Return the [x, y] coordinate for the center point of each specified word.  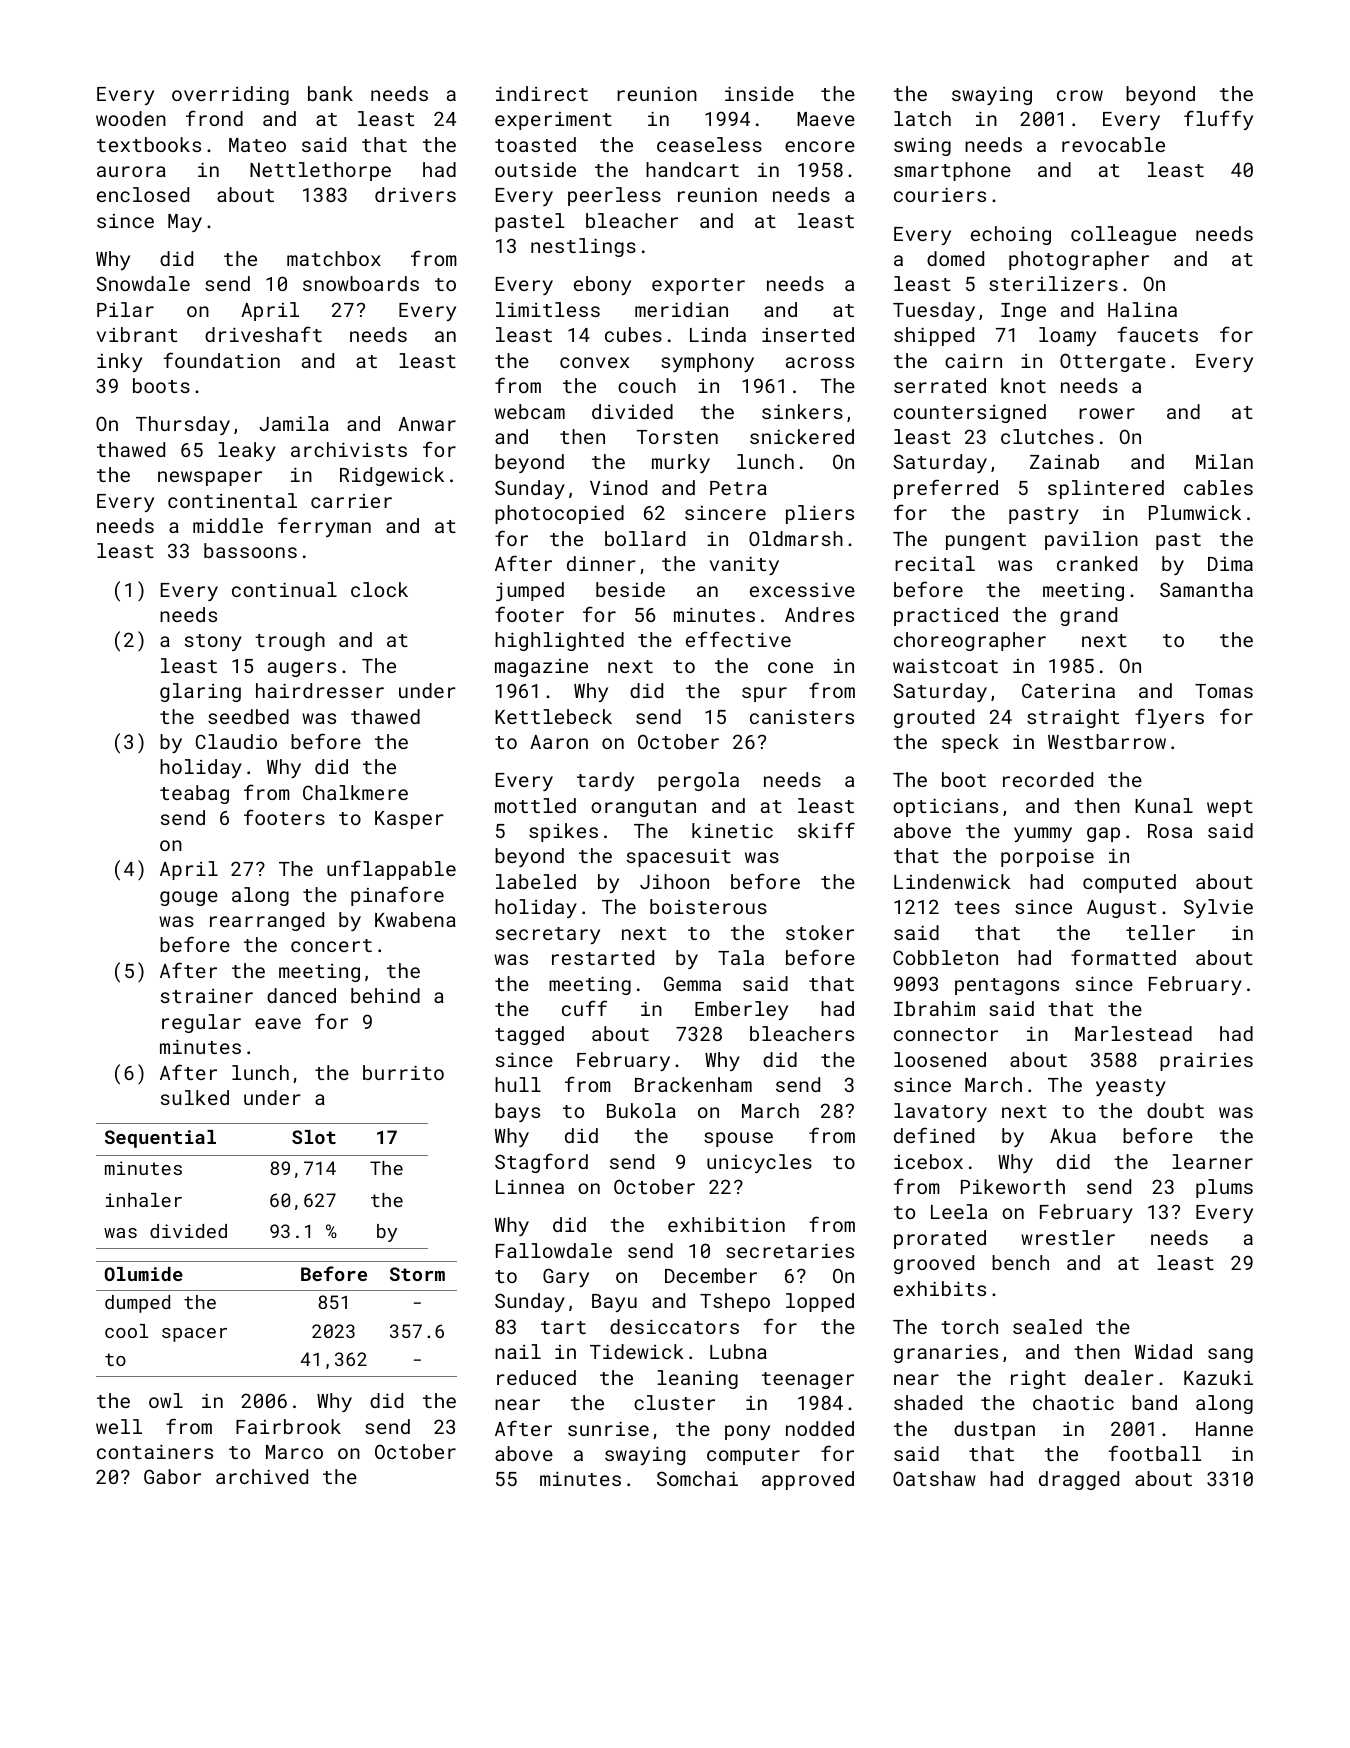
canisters [802, 716]
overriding [230, 95]
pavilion [1091, 540]
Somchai [697, 1478]
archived [262, 1476]
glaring [200, 692]
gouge [189, 898]
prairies [1206, 1062]
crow [1080, 95]
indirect [542, 93]
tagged [529, 1035]
